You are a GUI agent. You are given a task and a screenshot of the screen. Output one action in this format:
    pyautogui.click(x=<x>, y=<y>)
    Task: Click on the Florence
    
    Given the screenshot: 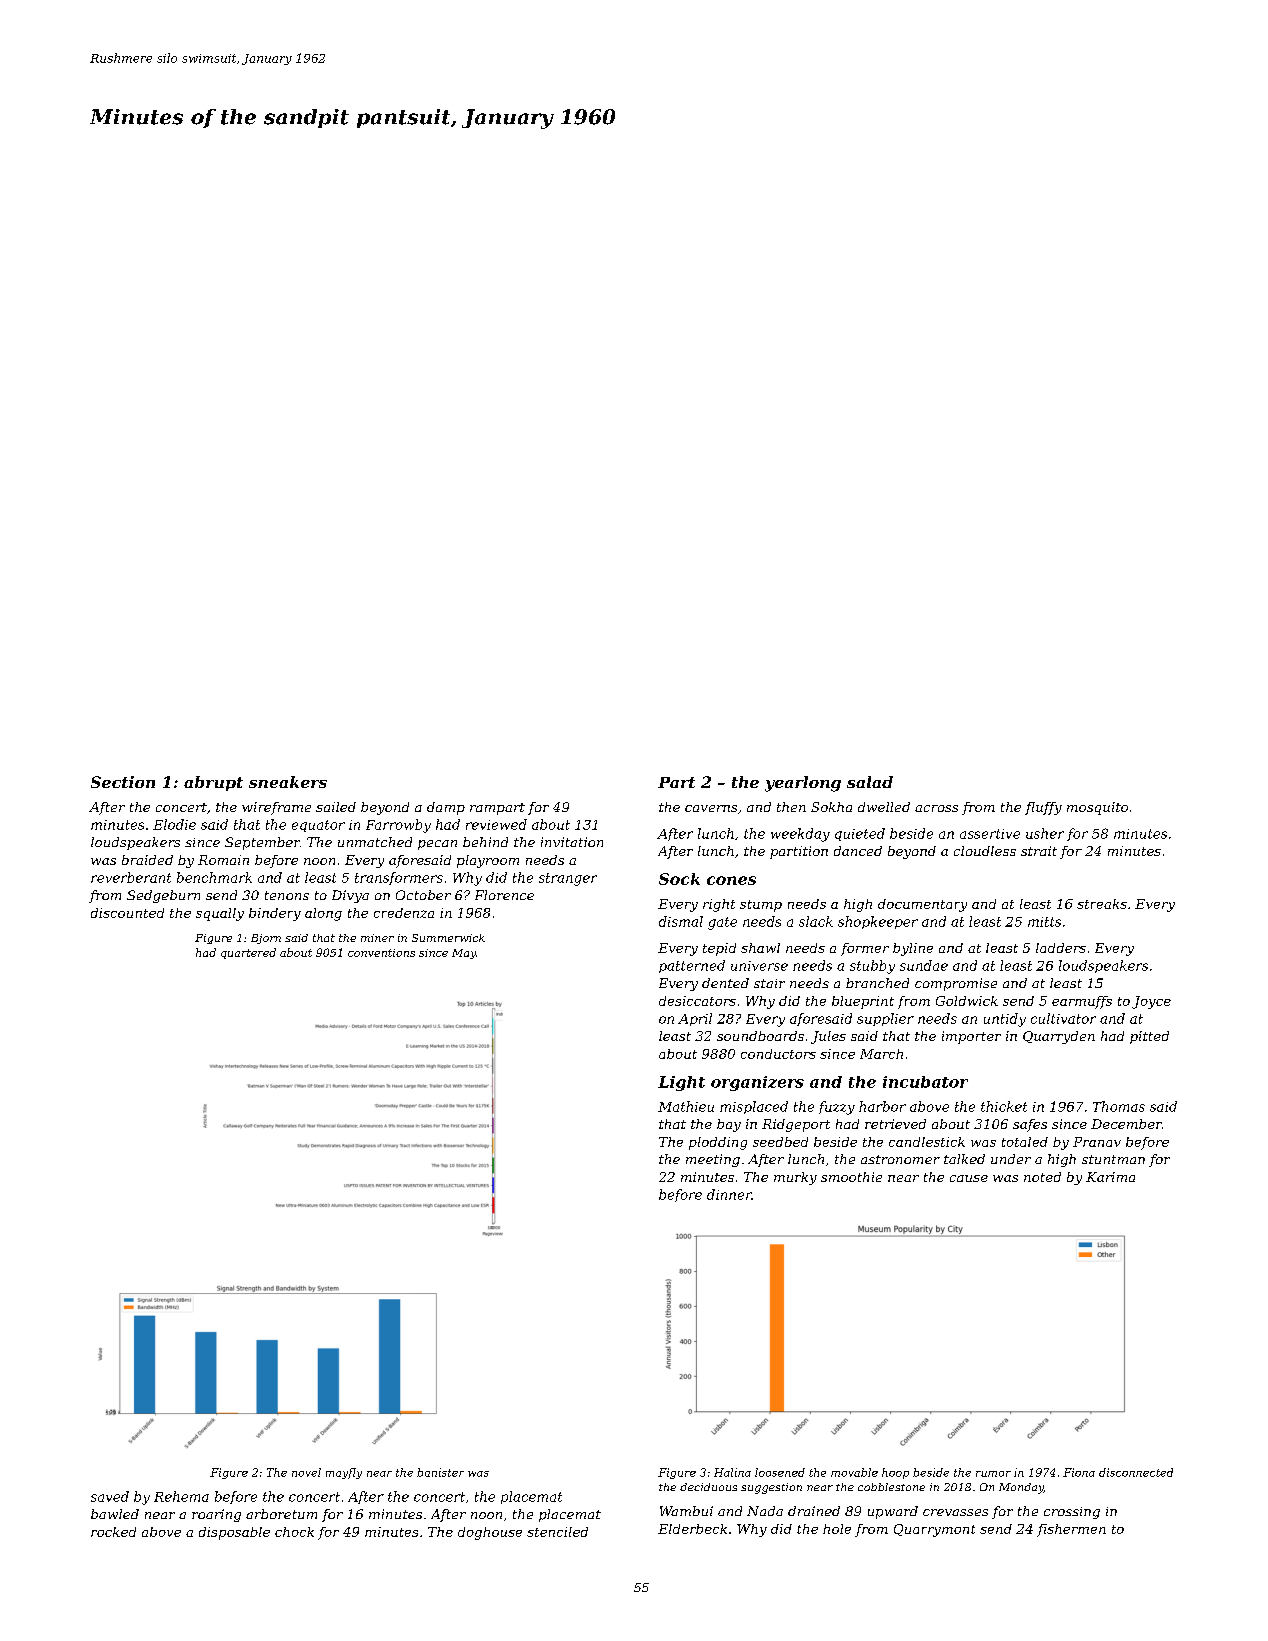 What is the action you would take?
    pyautogui.click(x=504, y=895)
